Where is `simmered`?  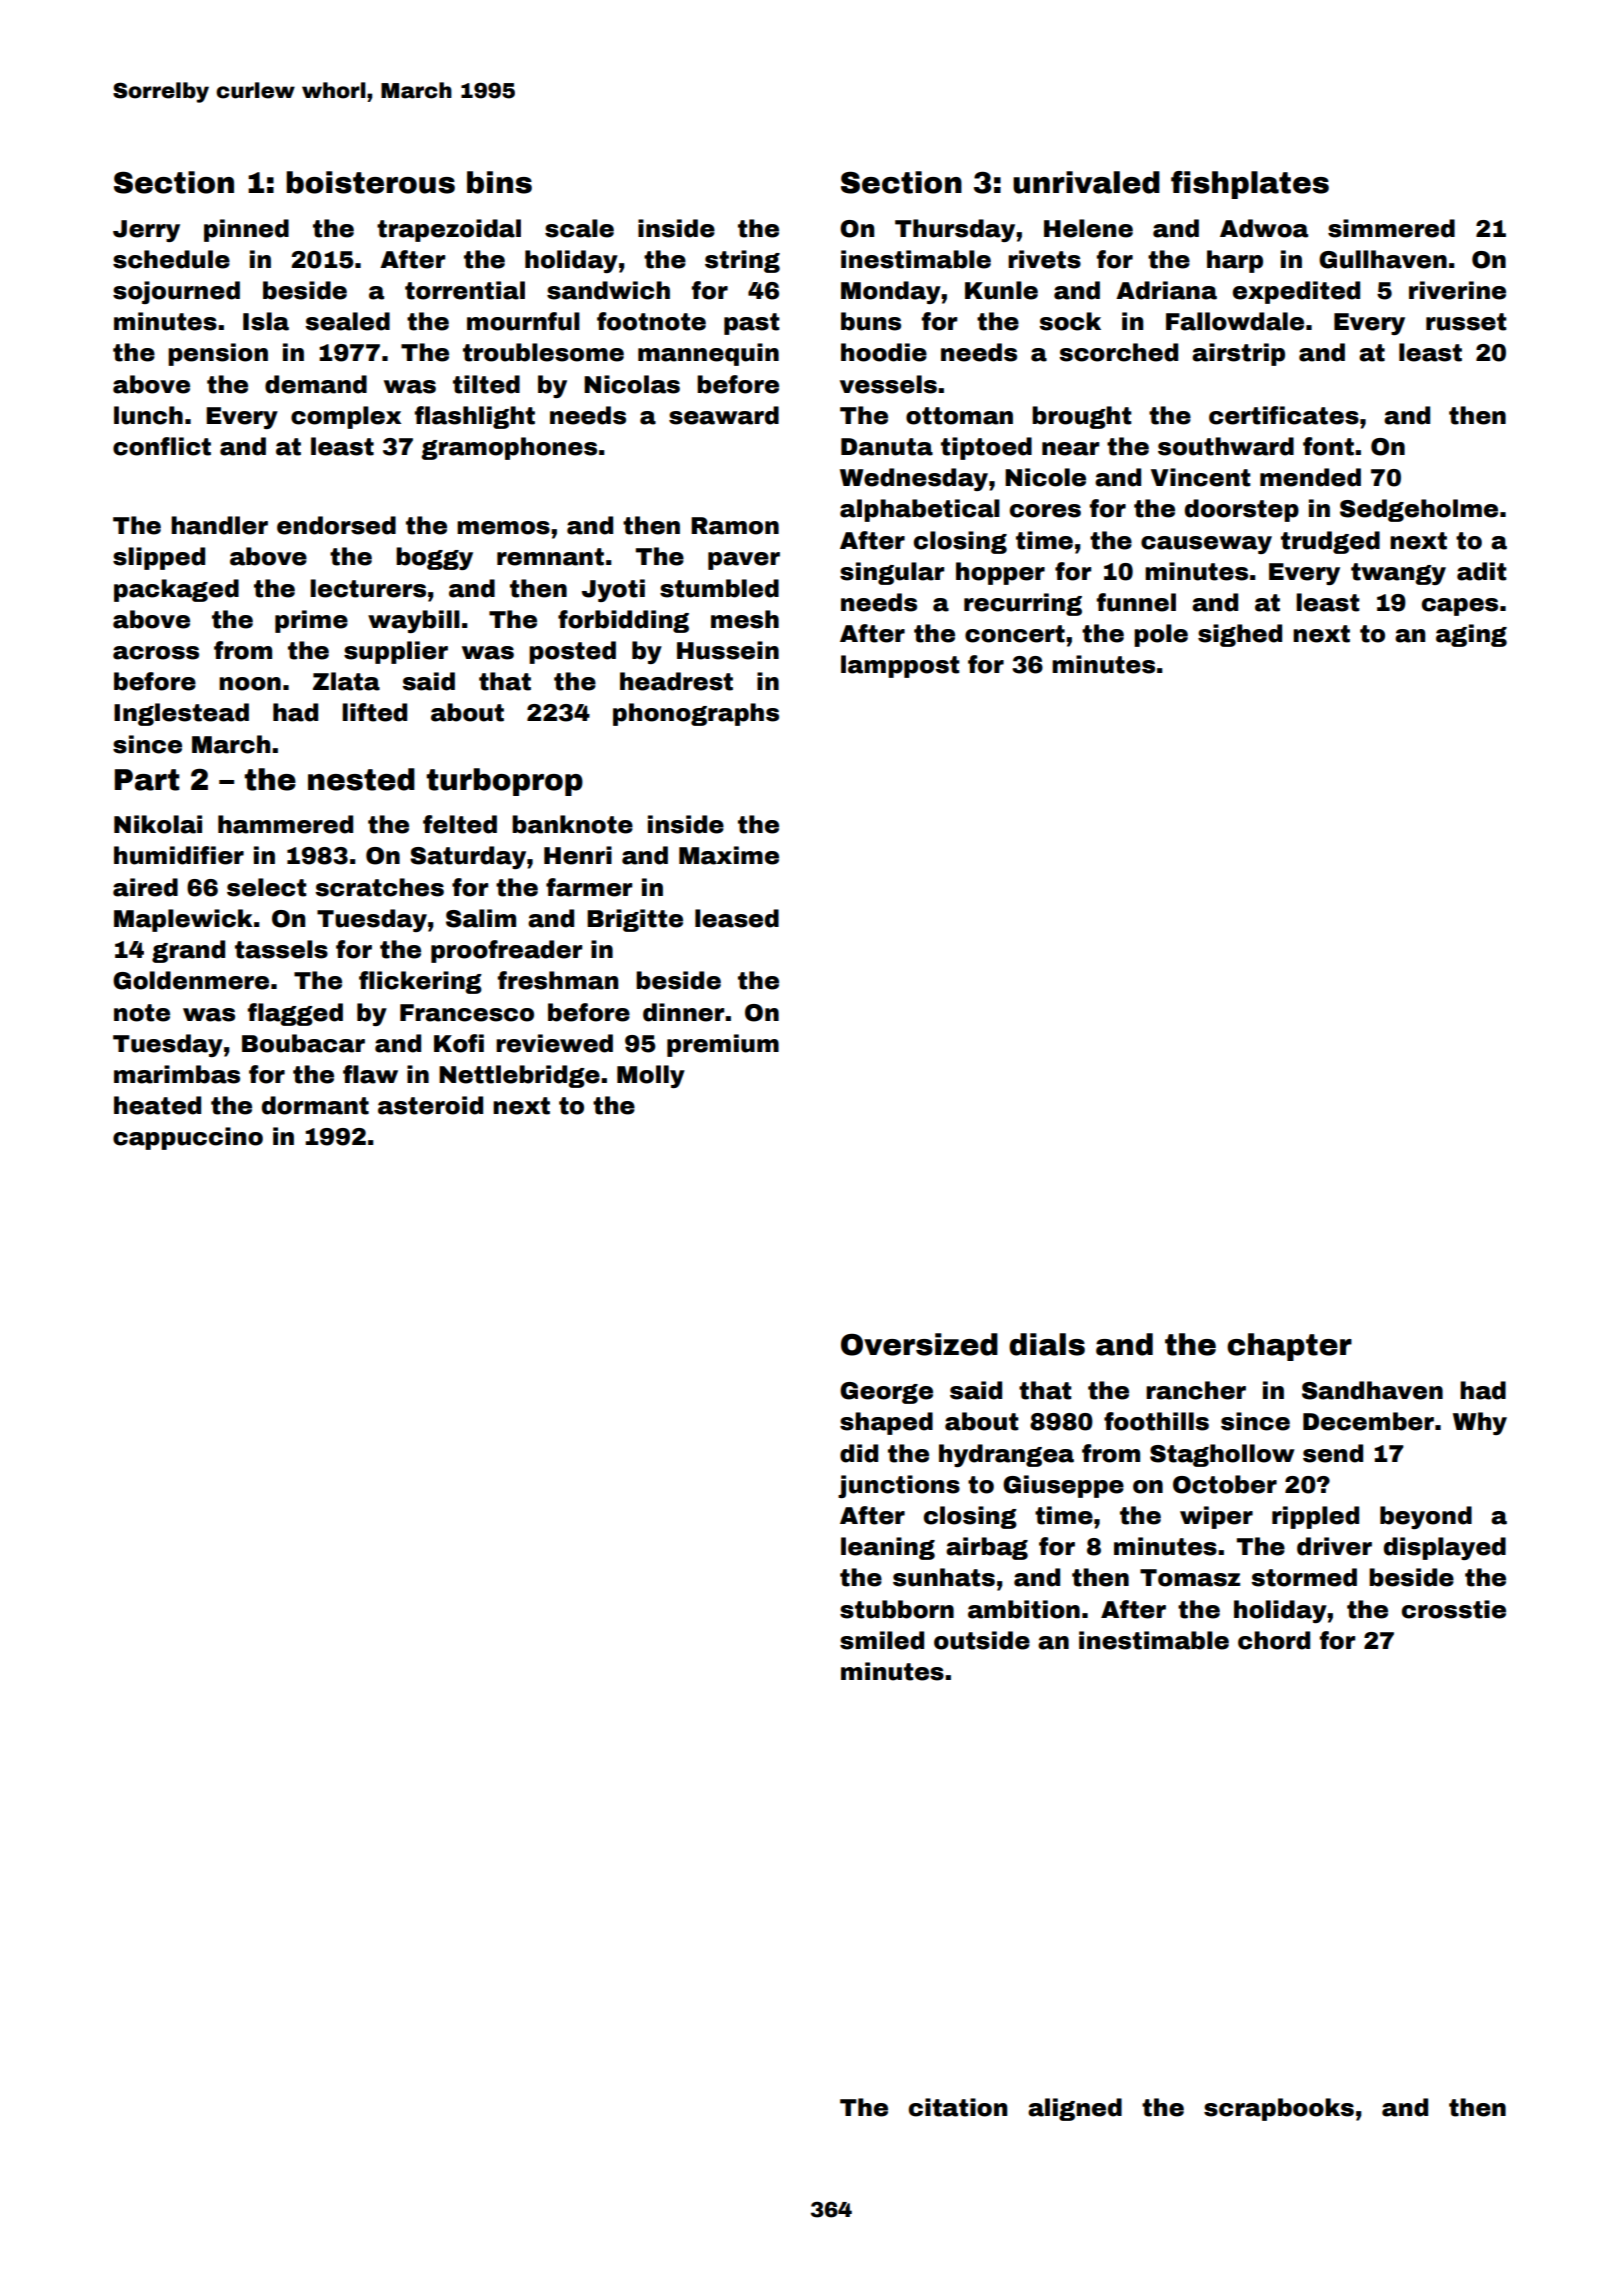
simmered is located at coordinates (1391, 228).
